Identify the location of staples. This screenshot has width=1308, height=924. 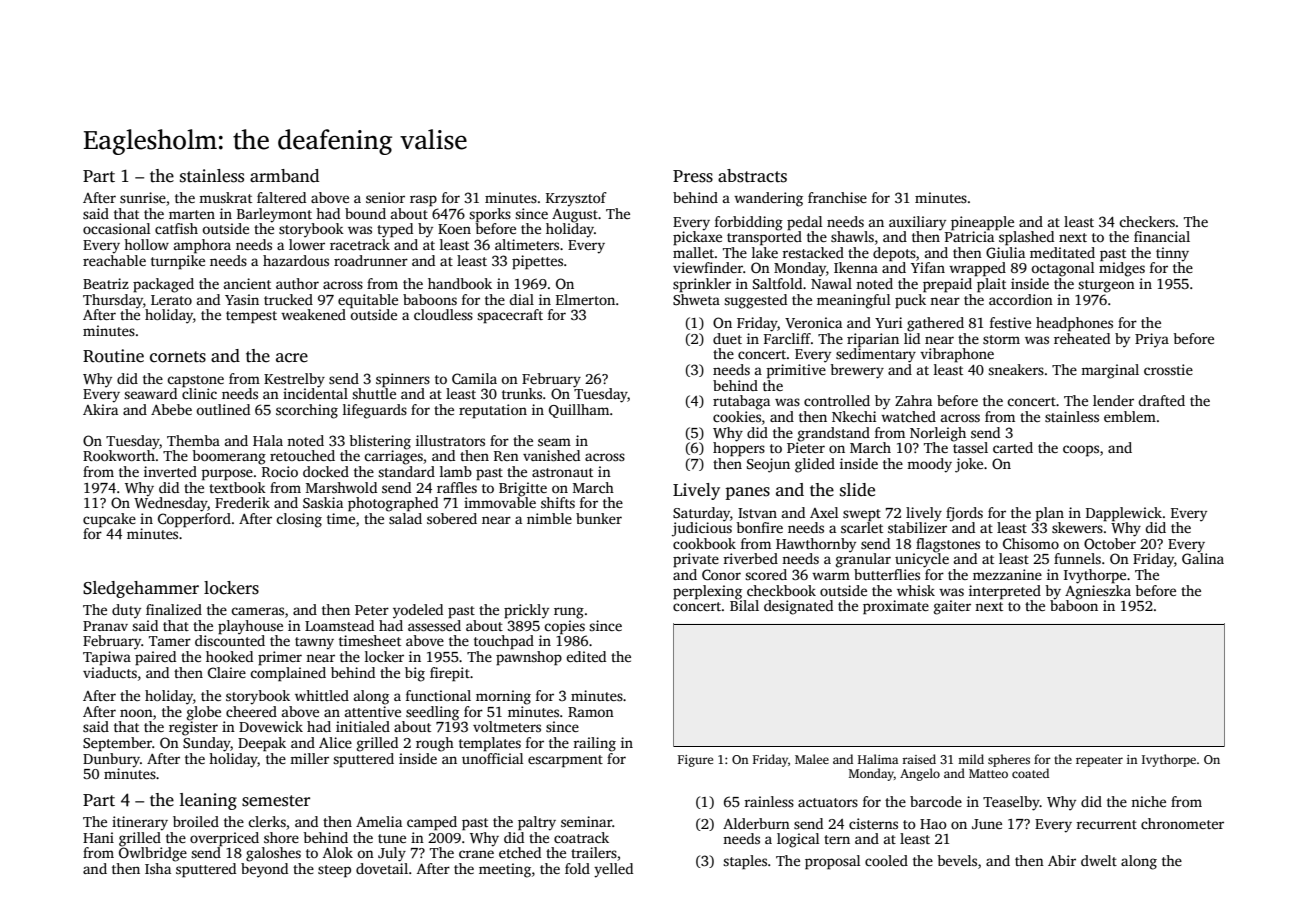
(745, 862).
